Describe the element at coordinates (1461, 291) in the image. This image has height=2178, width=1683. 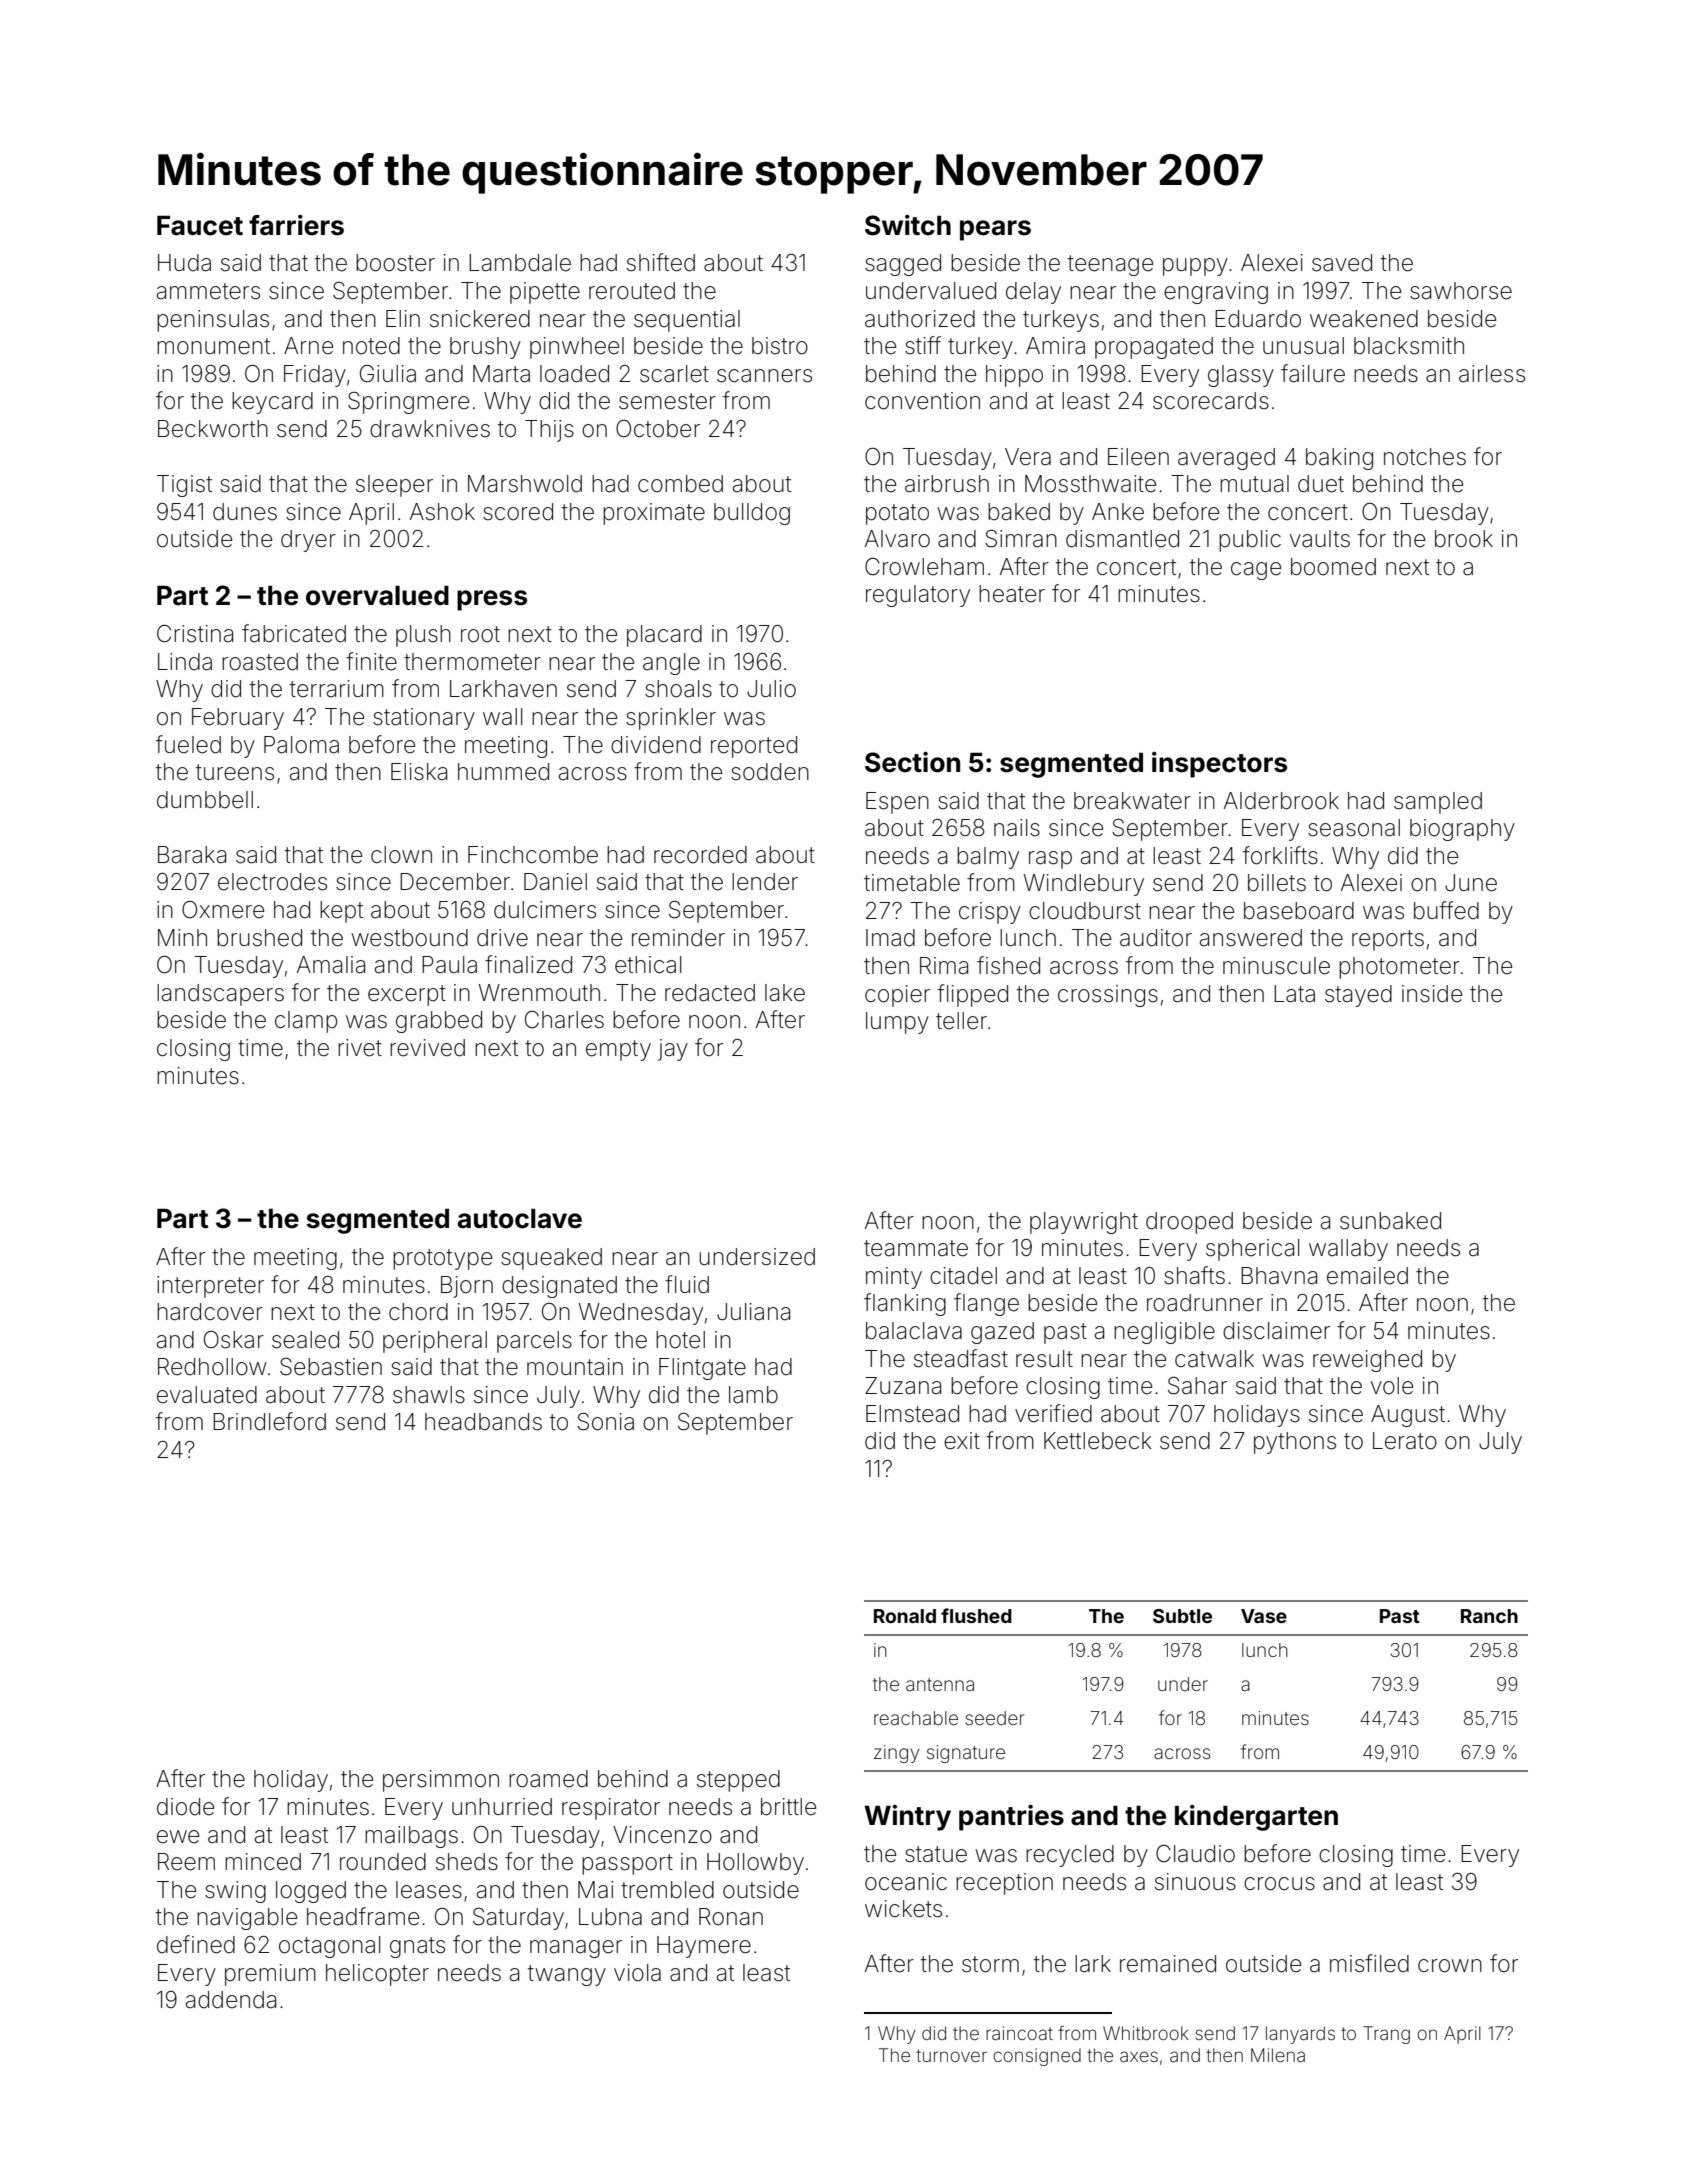
I see `sawhorse` at that location.
